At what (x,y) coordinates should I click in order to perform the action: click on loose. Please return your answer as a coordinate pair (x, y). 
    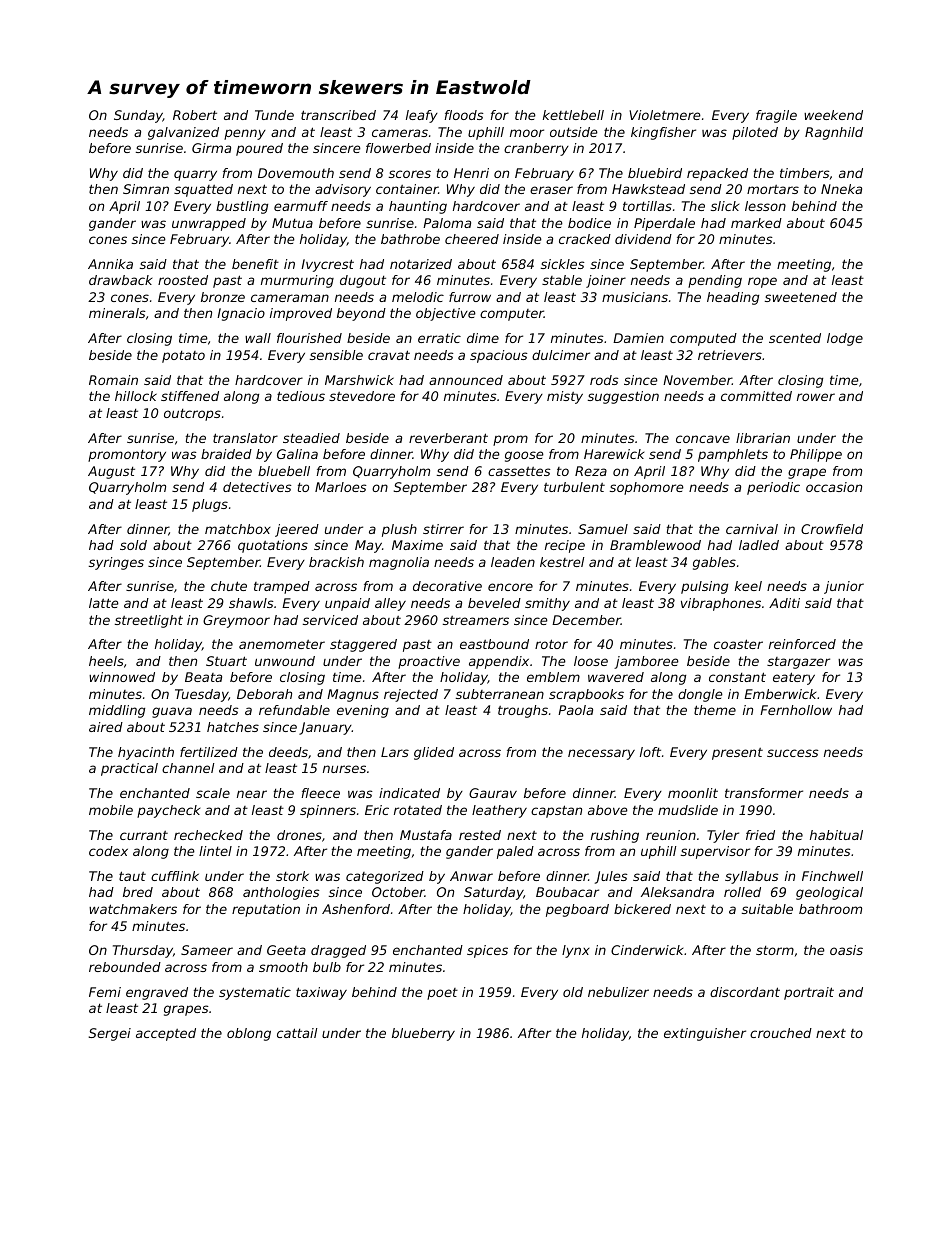
    Looking at the image, I should click on (591, 661).
